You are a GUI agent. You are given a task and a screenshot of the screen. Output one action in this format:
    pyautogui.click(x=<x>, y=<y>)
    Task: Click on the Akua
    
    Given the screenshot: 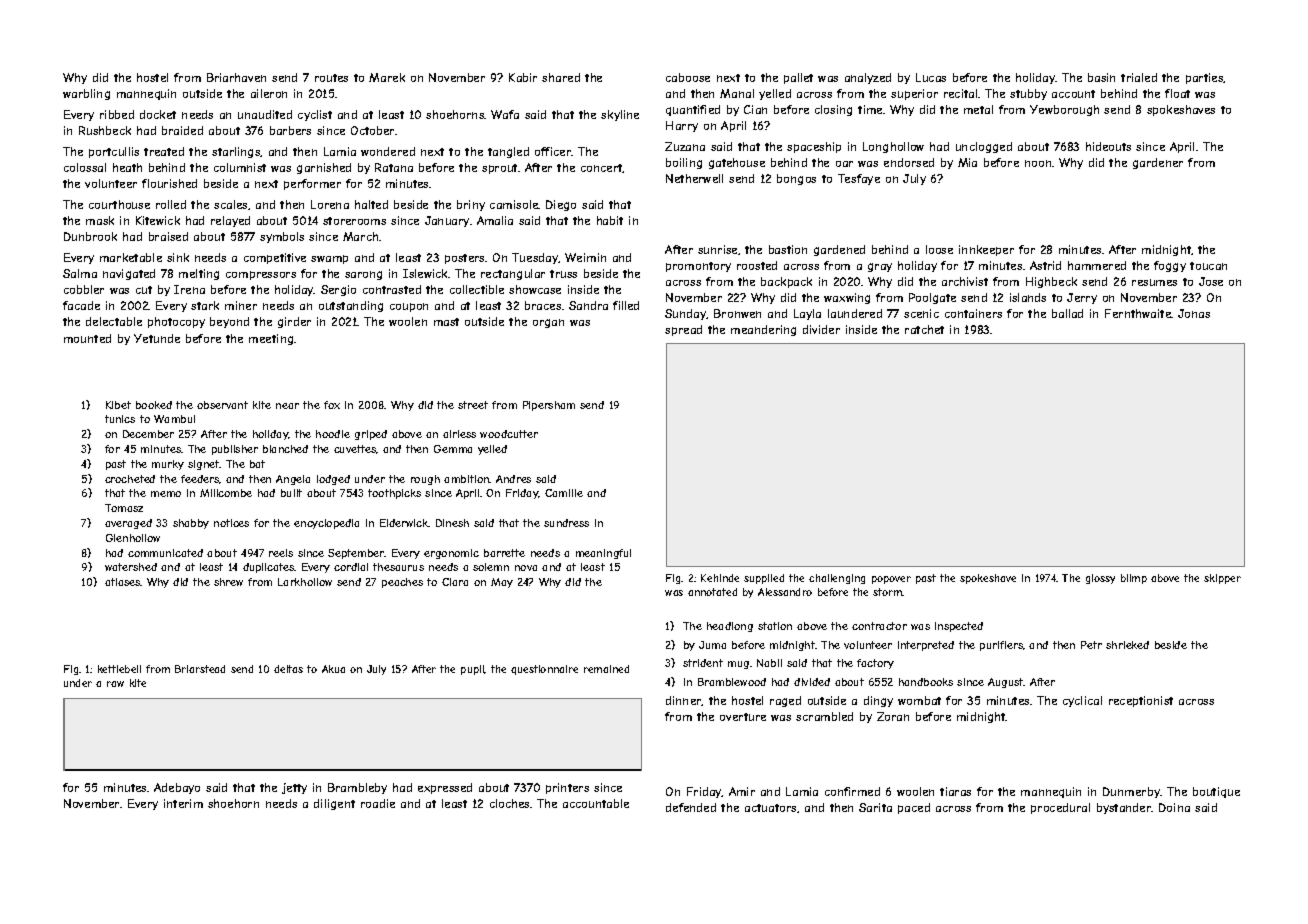 What is the action you would take?
    pyautogui.click(x=333, y=669)
